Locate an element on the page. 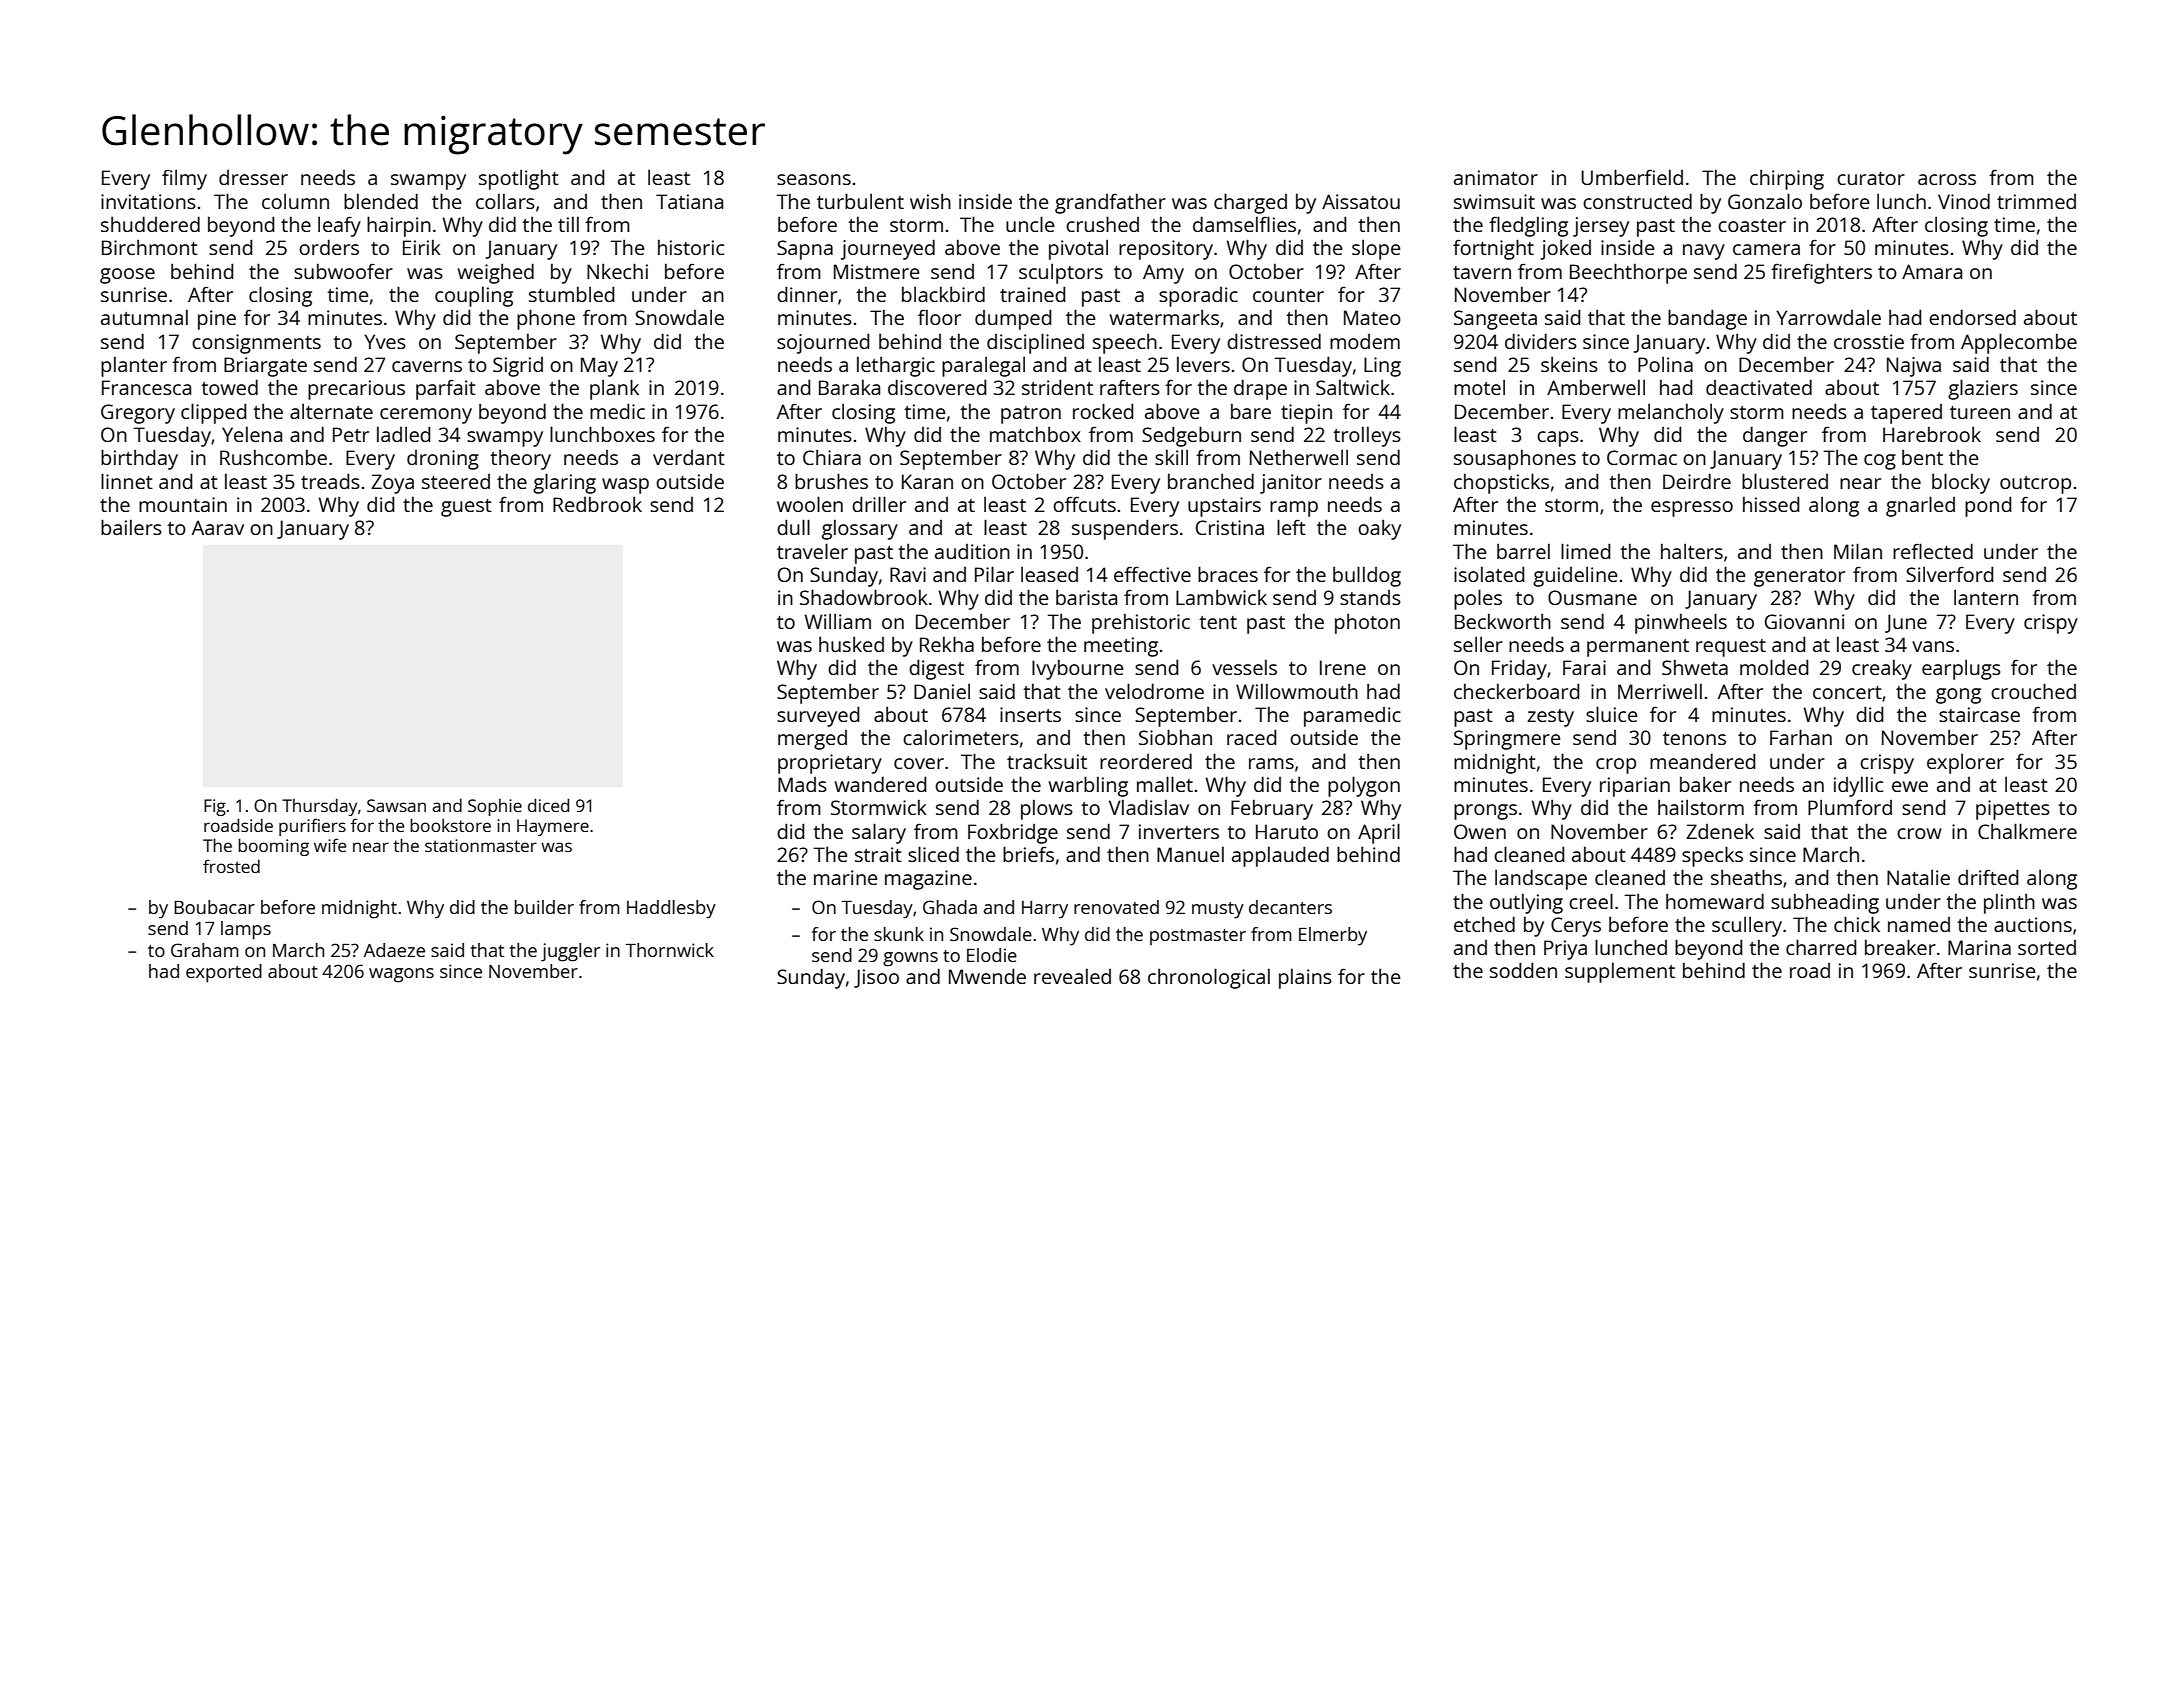 This image has width=2178, height=1683. bailers is located at coordinates (131, 527).
